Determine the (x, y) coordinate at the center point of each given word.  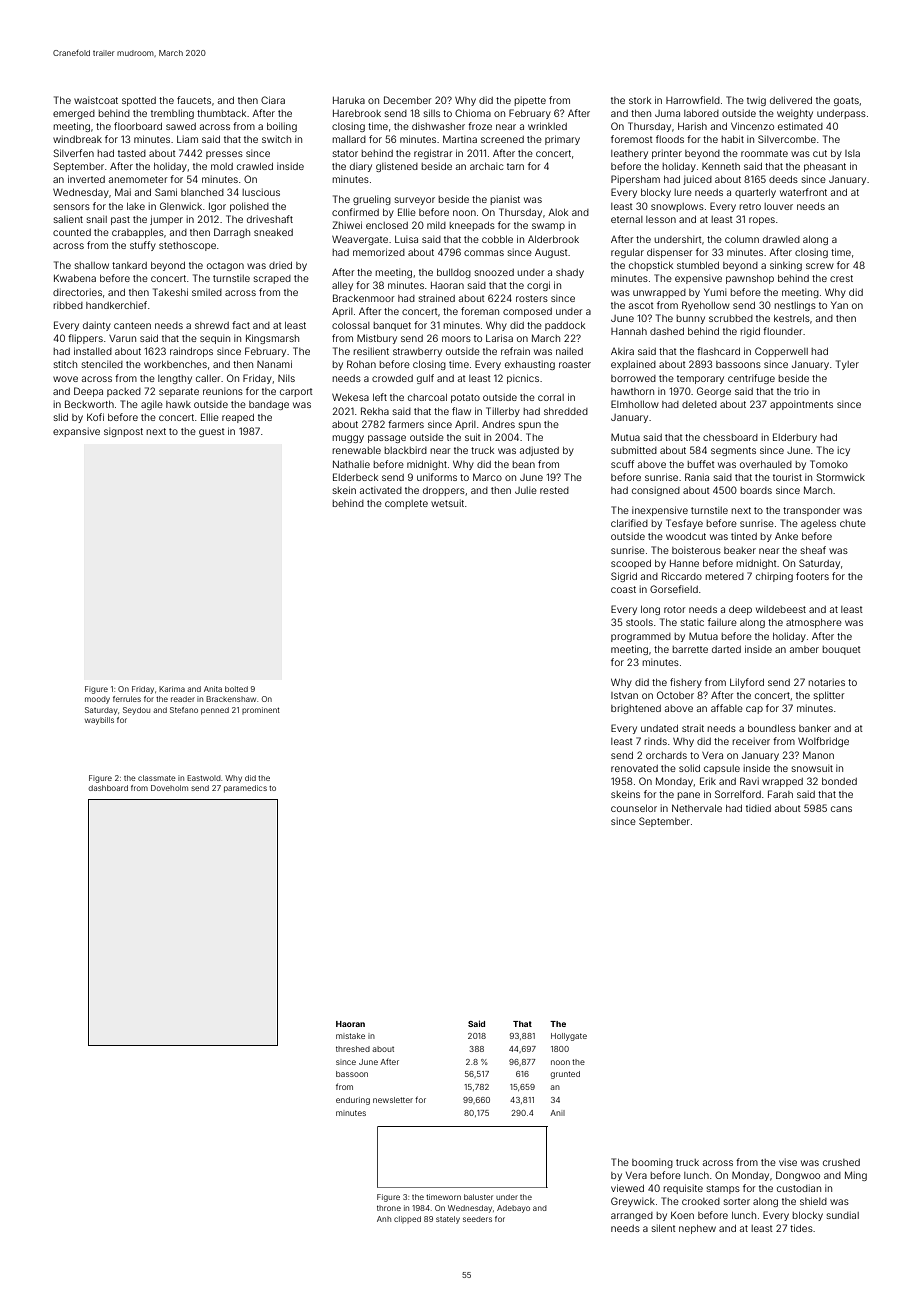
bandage (269, 405)
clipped (407, 1219)
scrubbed (731, 318)
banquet (392, 326)
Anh (384, 1219)
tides (801, 1228)
